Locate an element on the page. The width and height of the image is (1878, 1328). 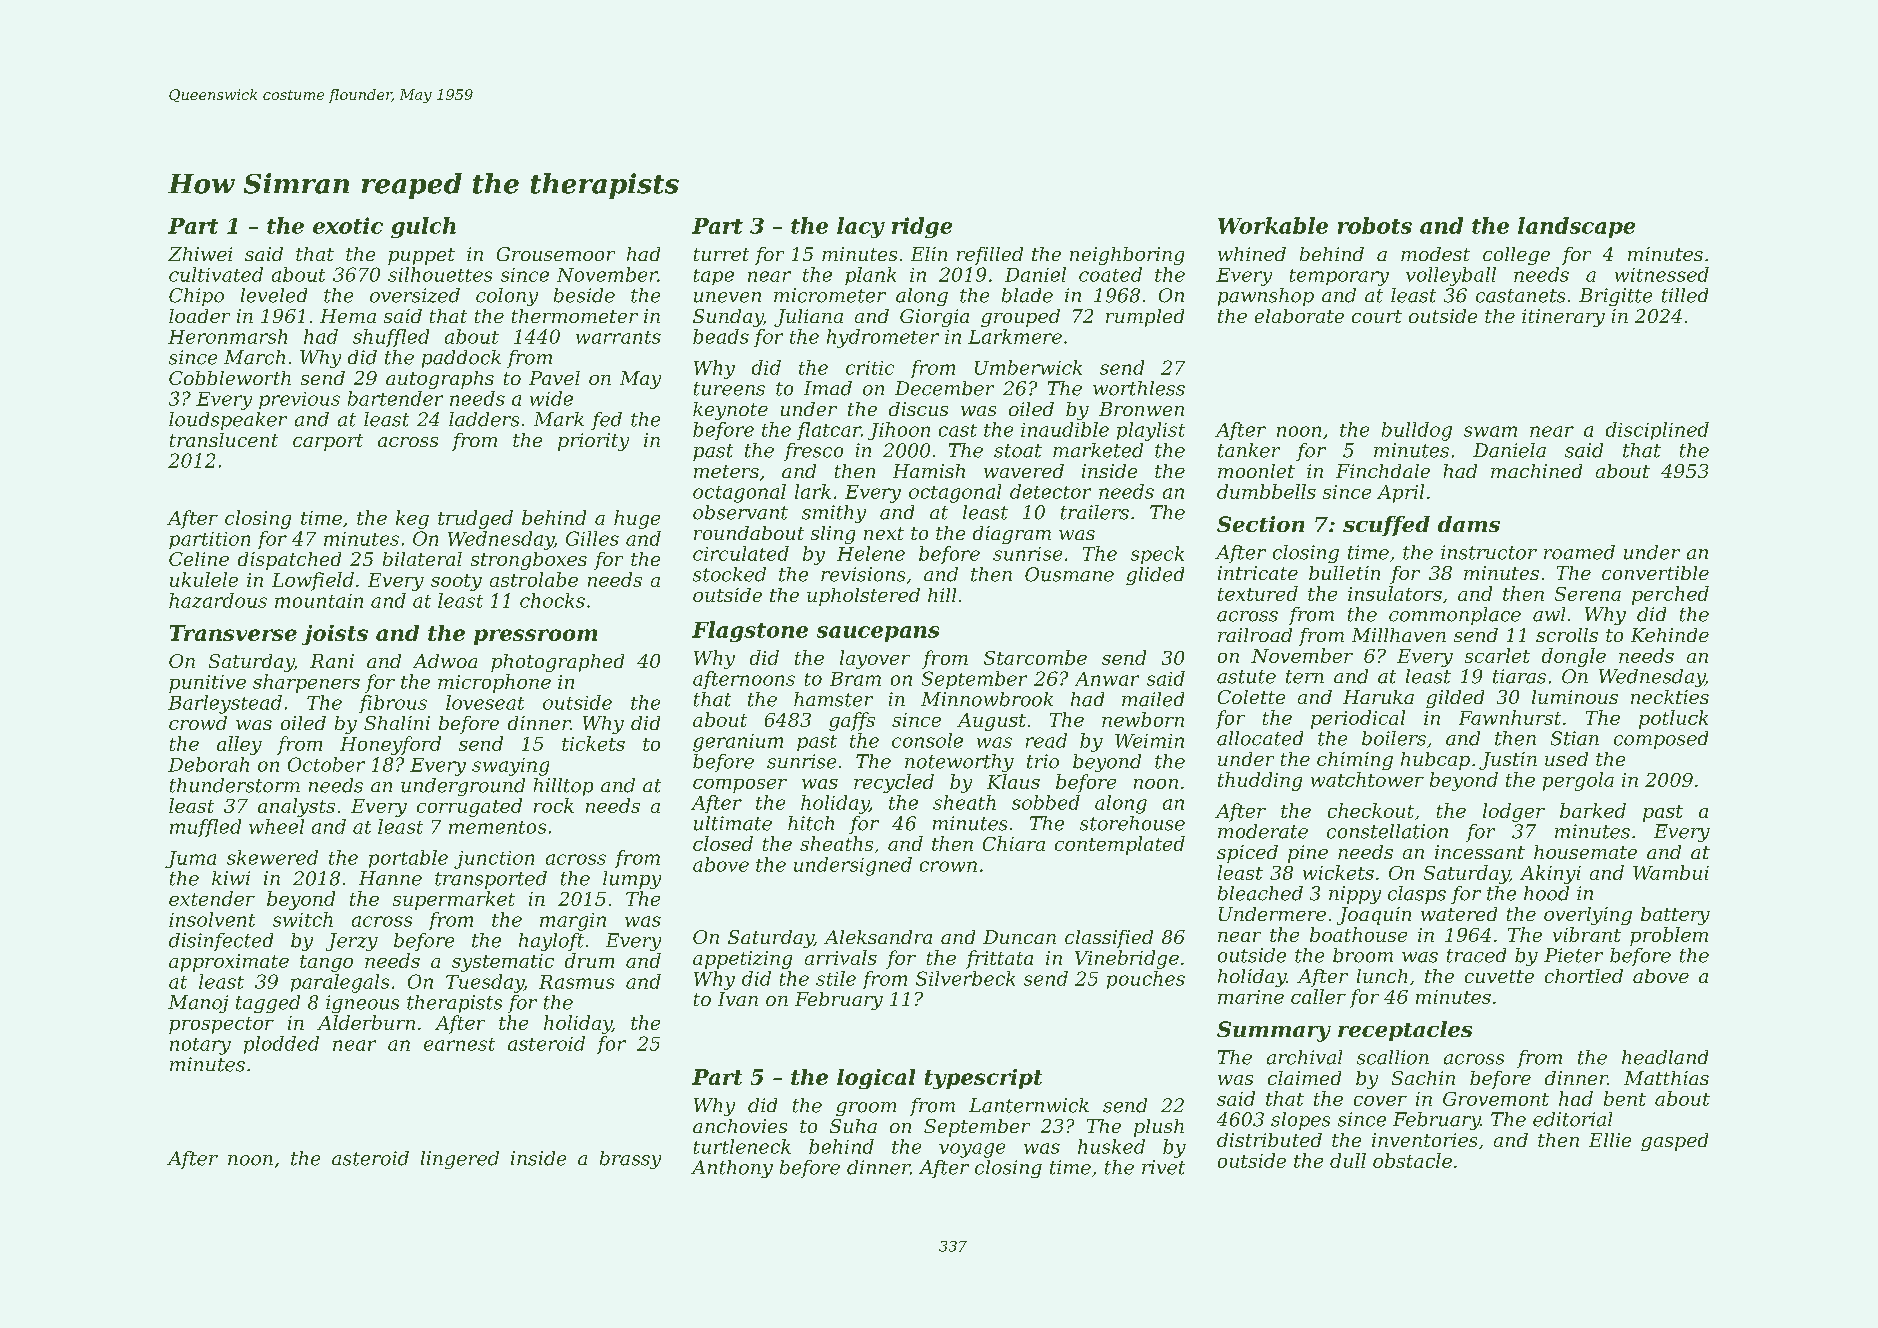
landscape is located at coordinates (1576, 227).
